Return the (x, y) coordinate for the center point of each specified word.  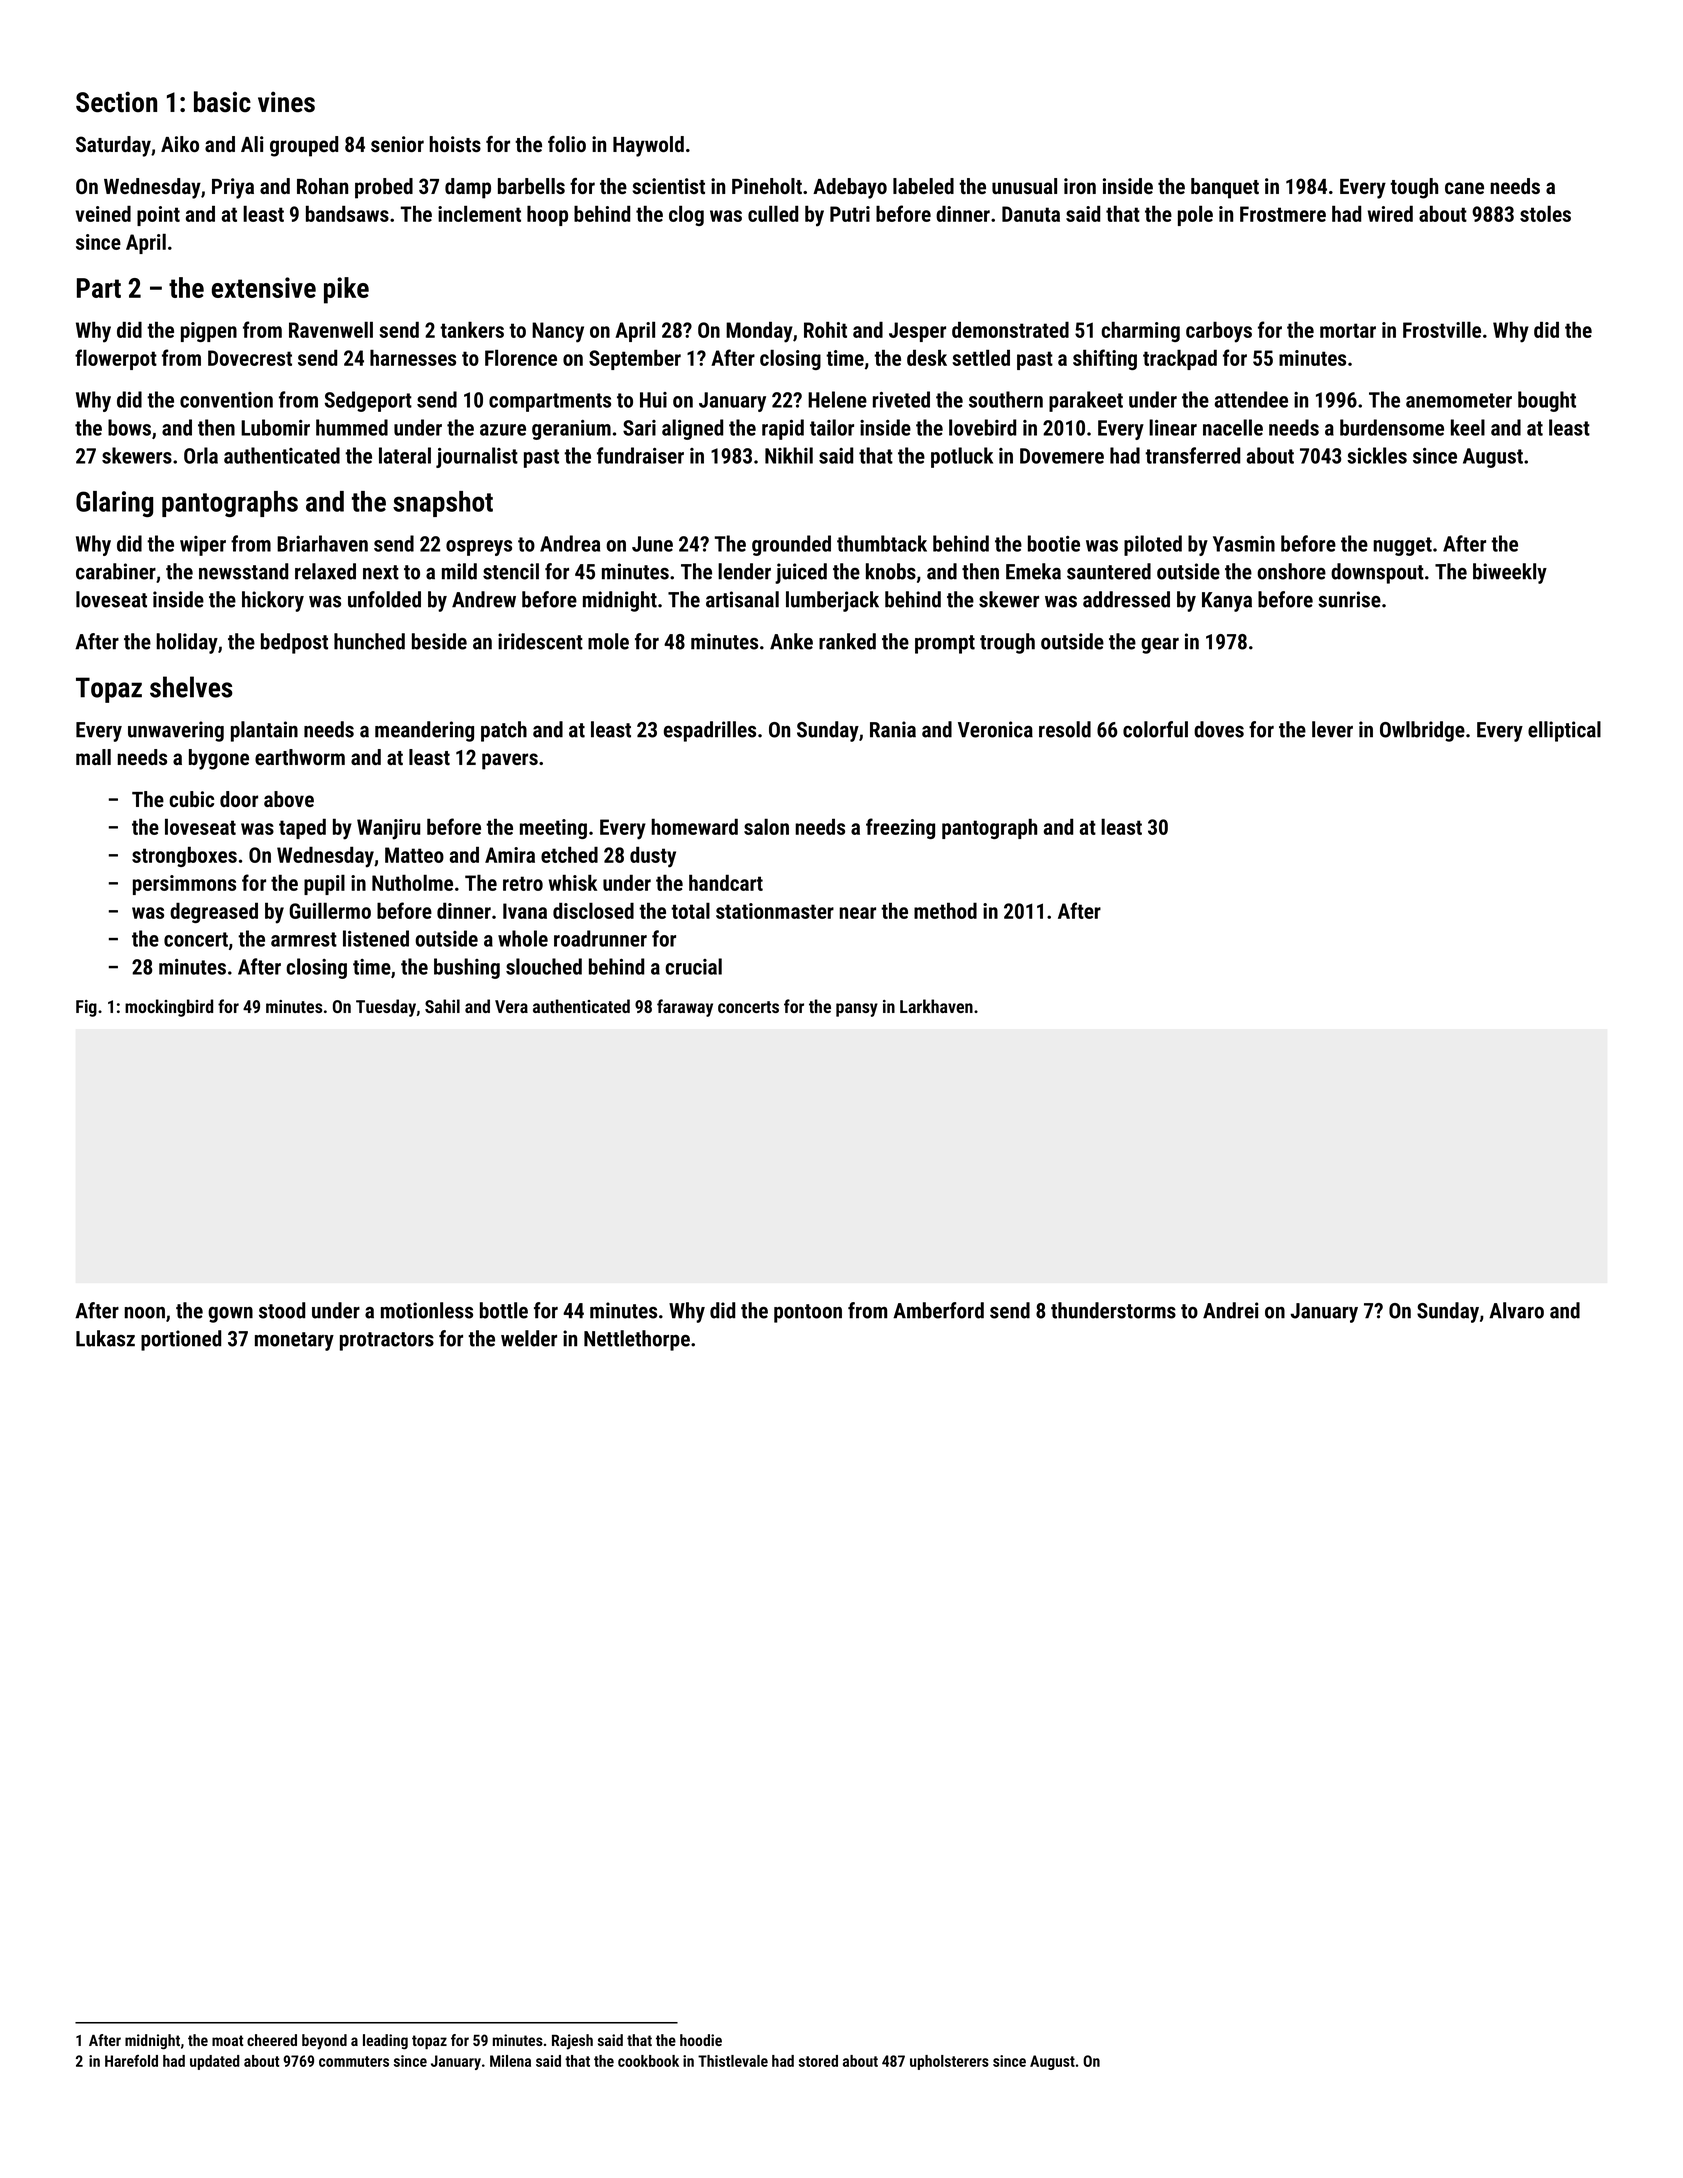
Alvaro (1516, 1310)
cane (1464, 188)
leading (385, 2042)
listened (376, 938)
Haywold (648, 146)
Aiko (180, 144)
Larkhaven (936, 1006)
